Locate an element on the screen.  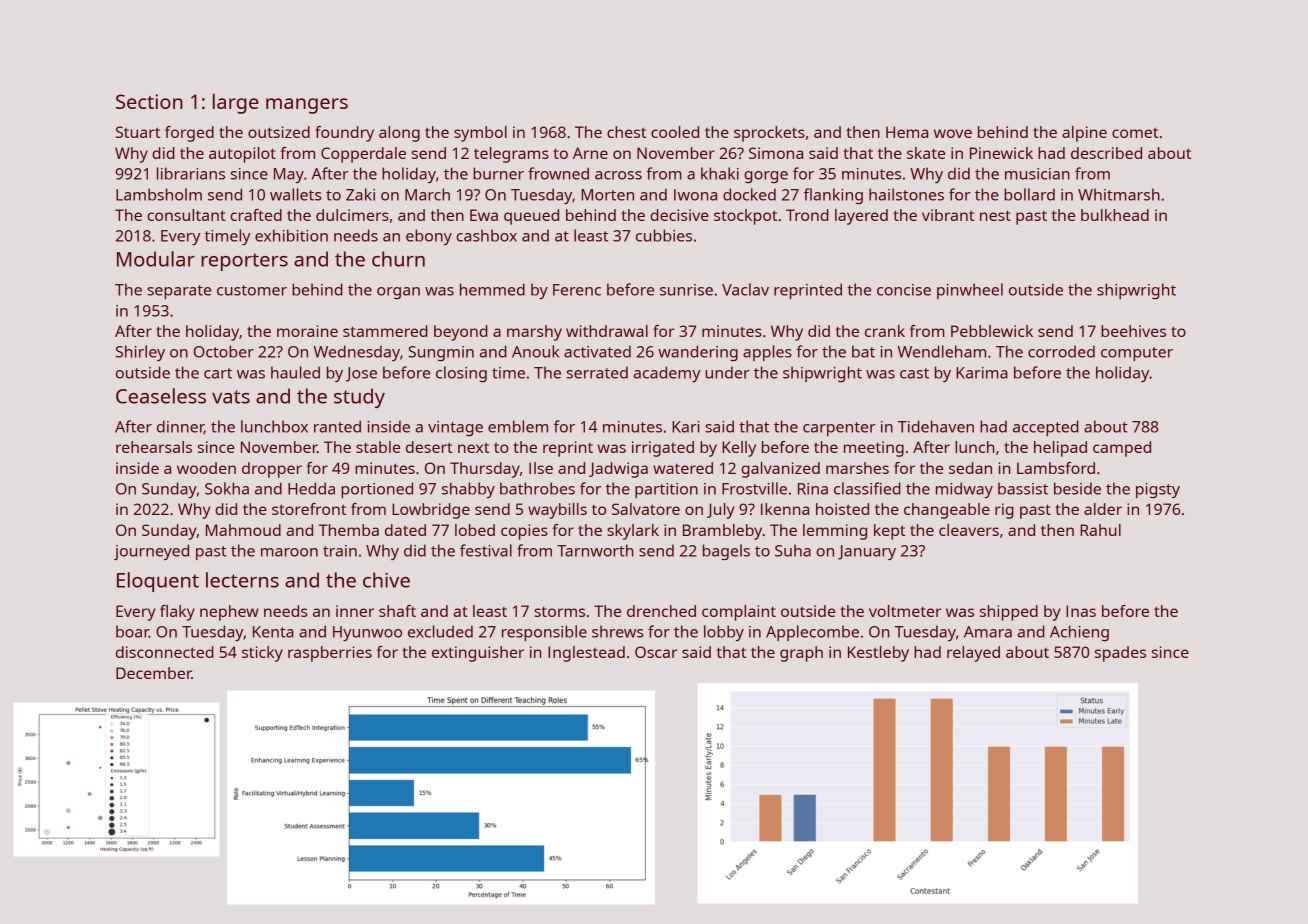
kept is located at coordinates (889, 532).
